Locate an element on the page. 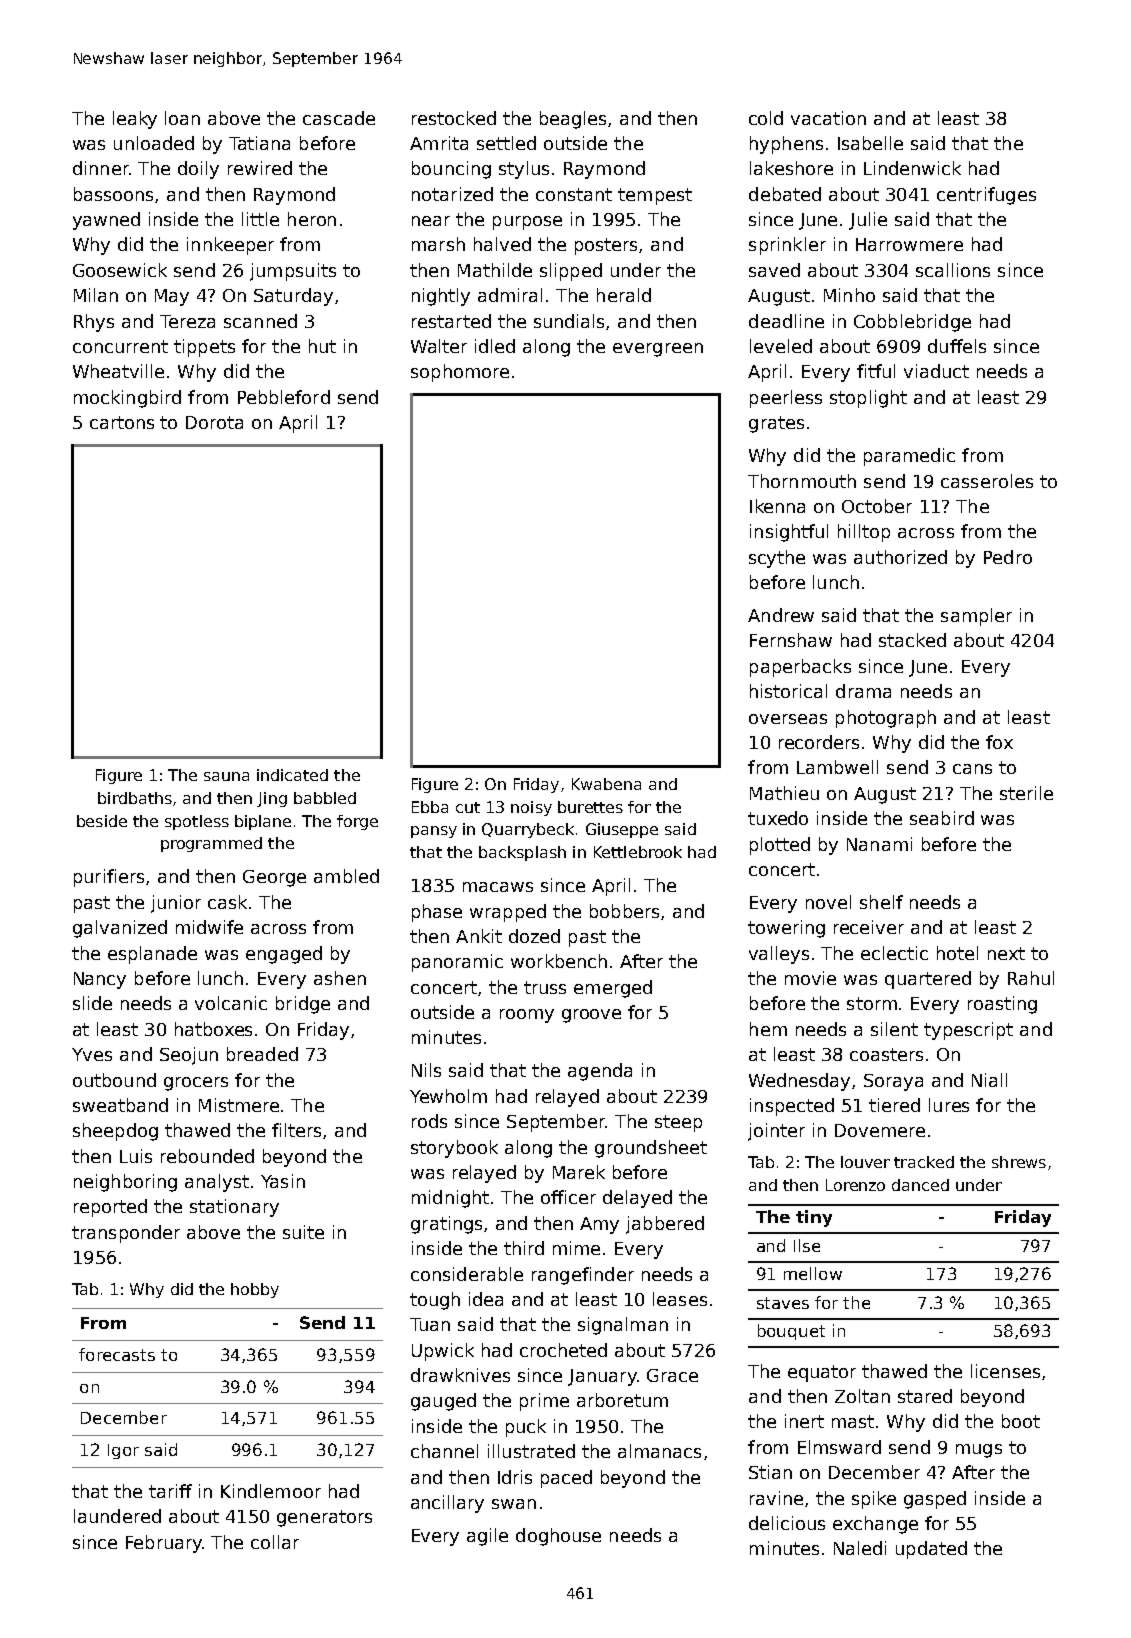 The image size is (1131, 1638). Pedro is located at coordinates (1008, 557).
